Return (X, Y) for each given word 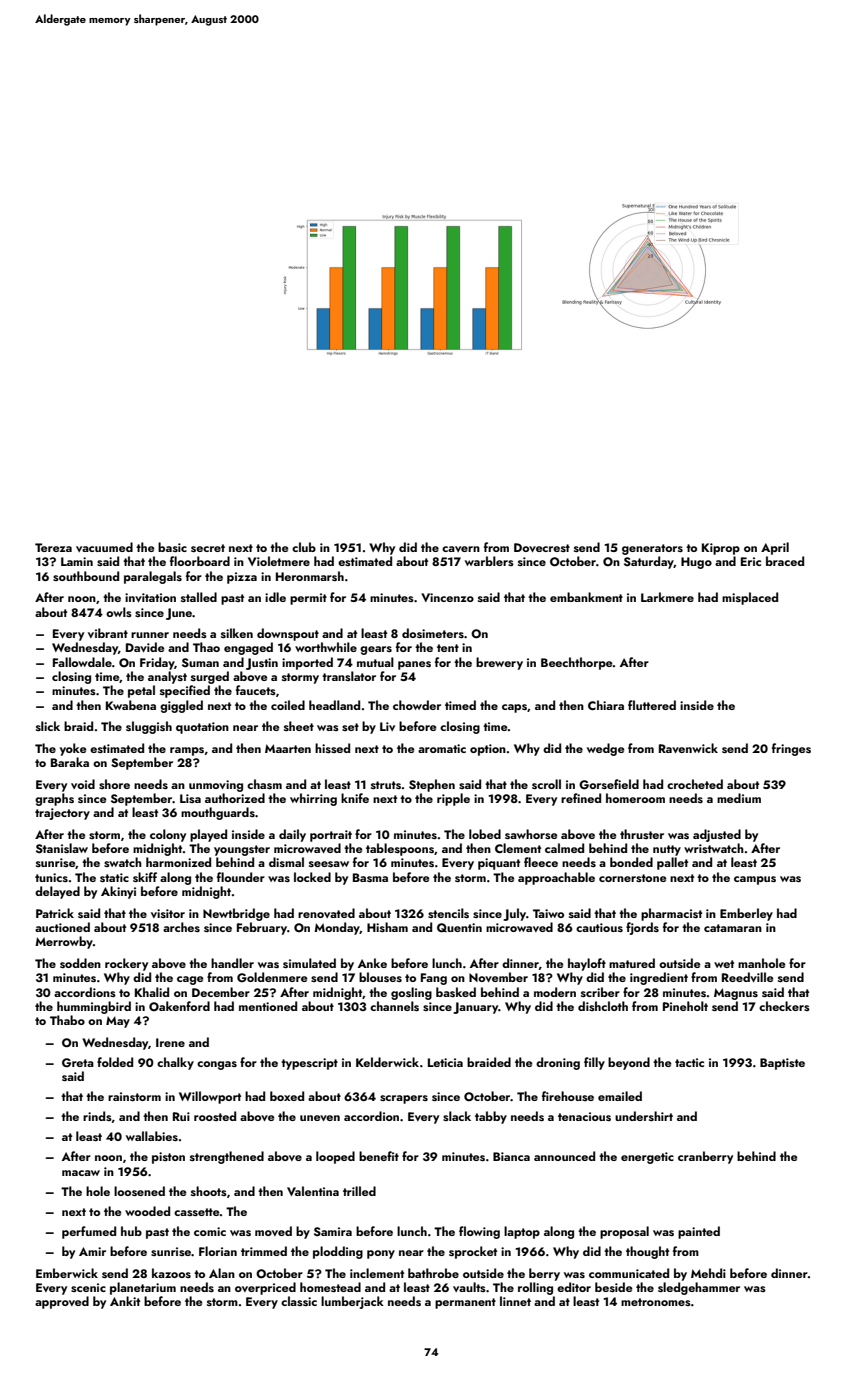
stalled (199, 597)
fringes (791, 749)
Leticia (445, 1062)
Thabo (67, 1020)
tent (448, 648)
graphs (54, 799)
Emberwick (67, 1273)
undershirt (644, 1116)
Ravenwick (688, 748)
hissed (332, 748)
